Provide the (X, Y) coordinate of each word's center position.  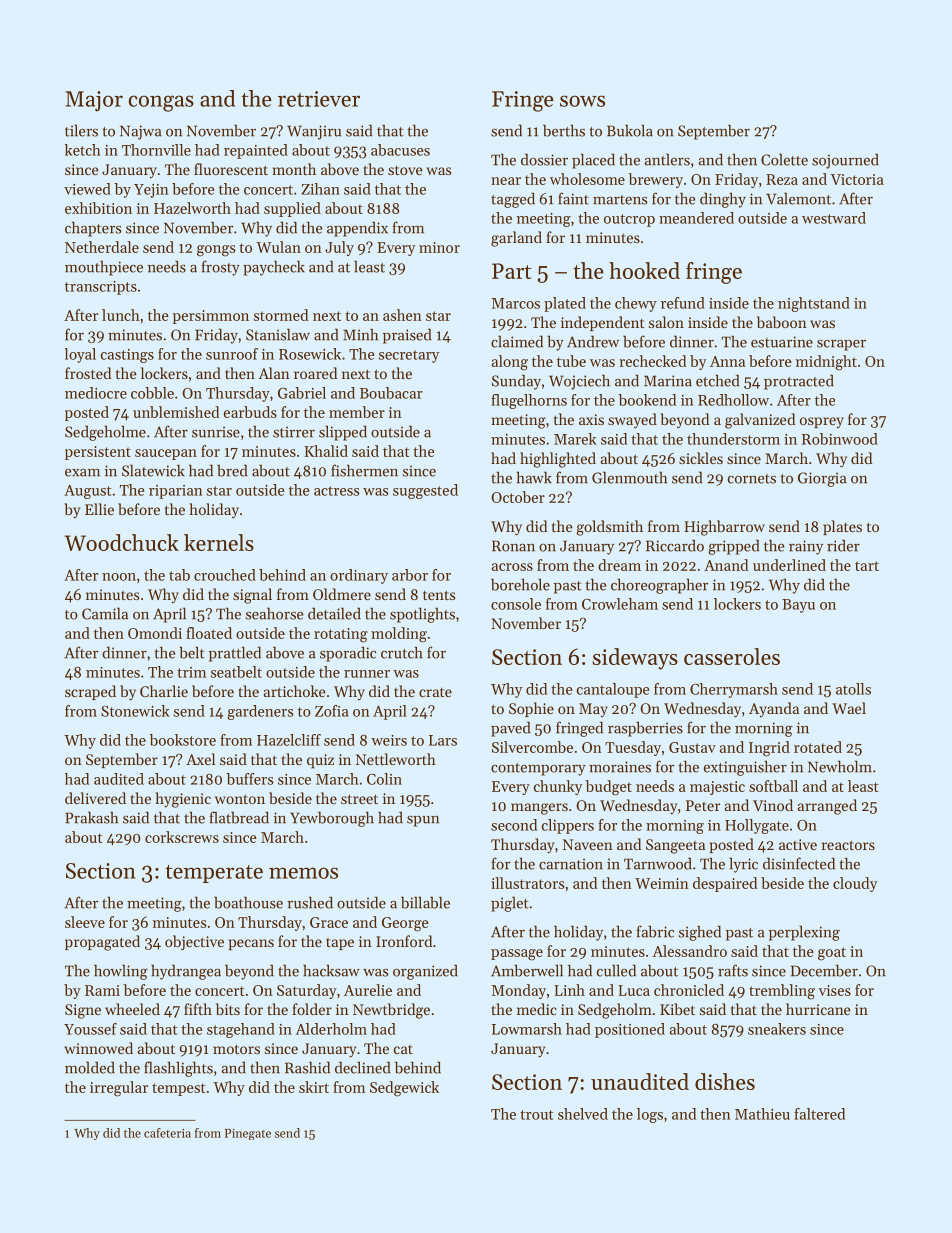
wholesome (587, 179)
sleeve (85, 922)
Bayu (798, 606)
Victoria (857, 179)
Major (94, 101)
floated (209, 633)
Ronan (513, 546)
